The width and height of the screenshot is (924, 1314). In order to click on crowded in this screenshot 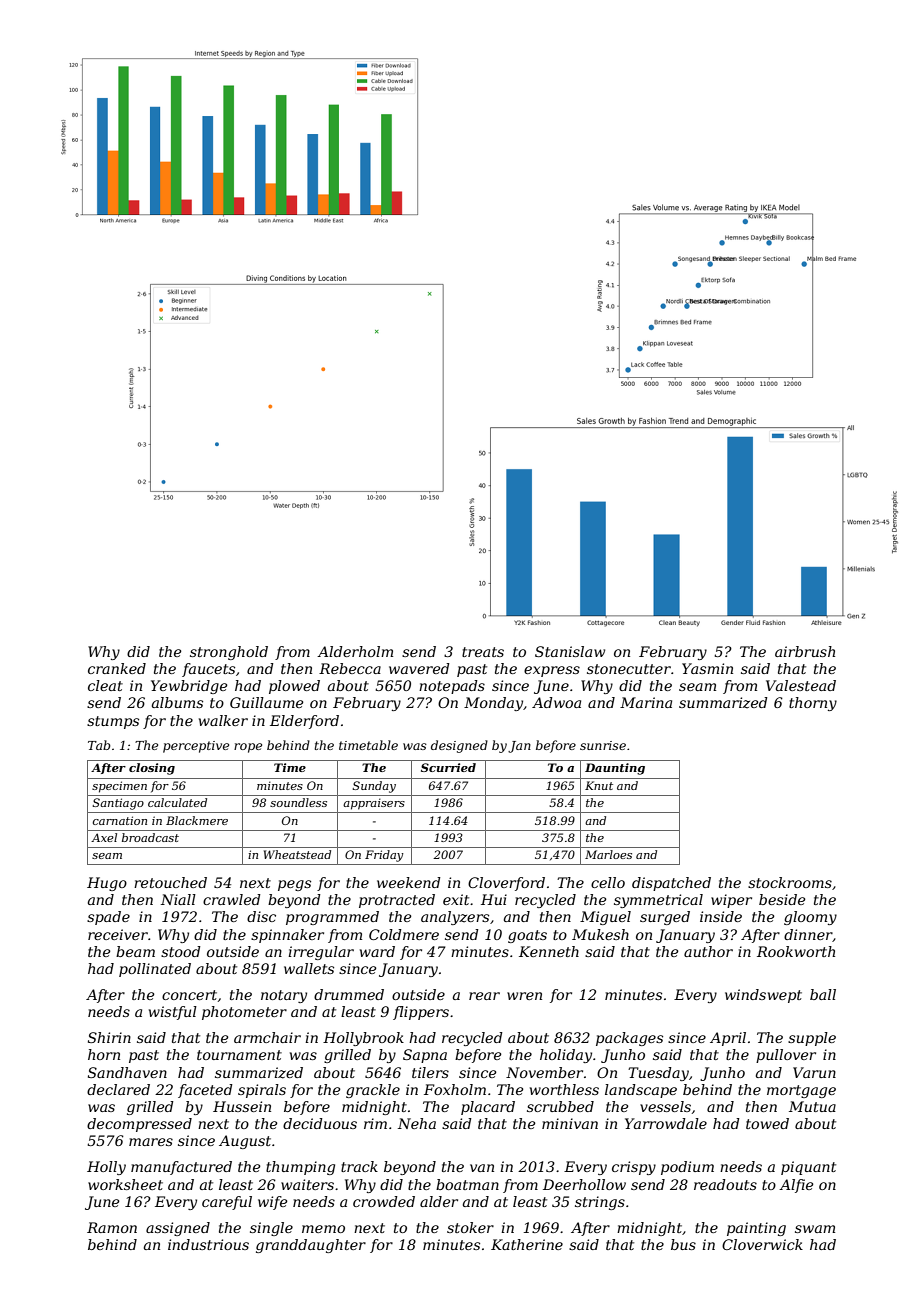, I will do `click(384, 1201)`.
